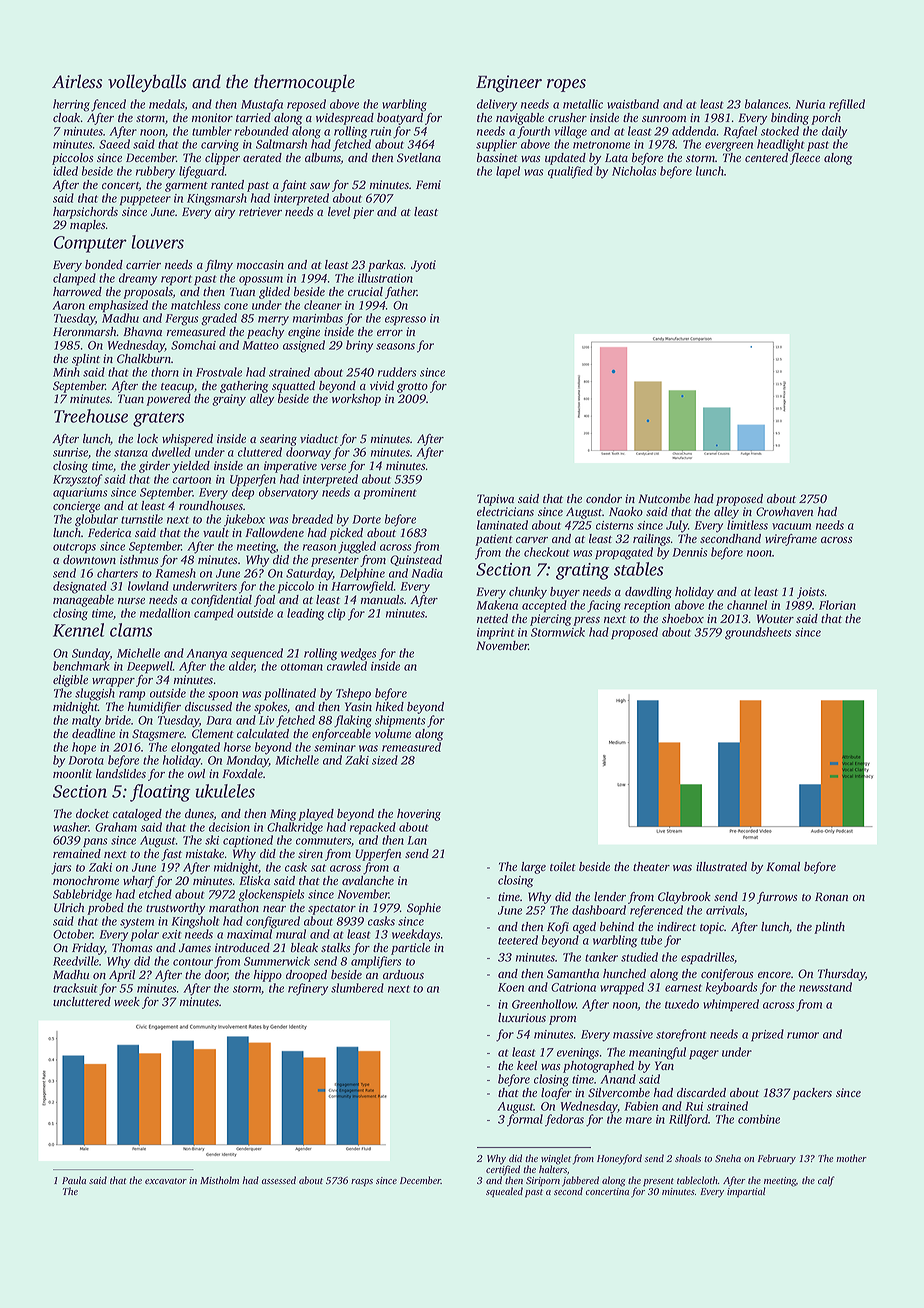 The height and width of the screenshot is (1308, 924). Describe the element at coordinates (92, 814) in the screenshot. I see `docket` at that location.
